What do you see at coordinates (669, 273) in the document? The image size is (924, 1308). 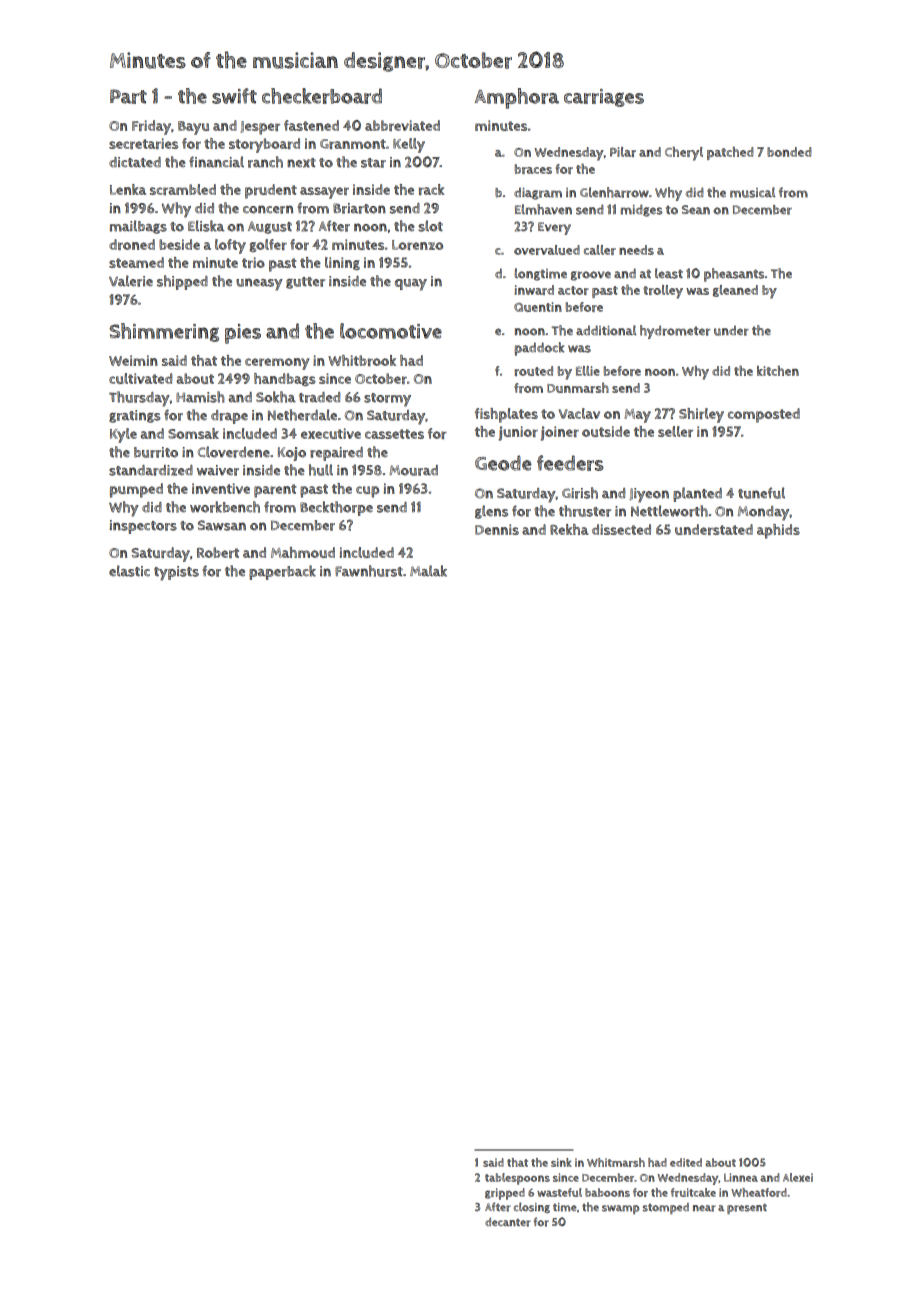 I see `least` at bounding box center [669, 273].
